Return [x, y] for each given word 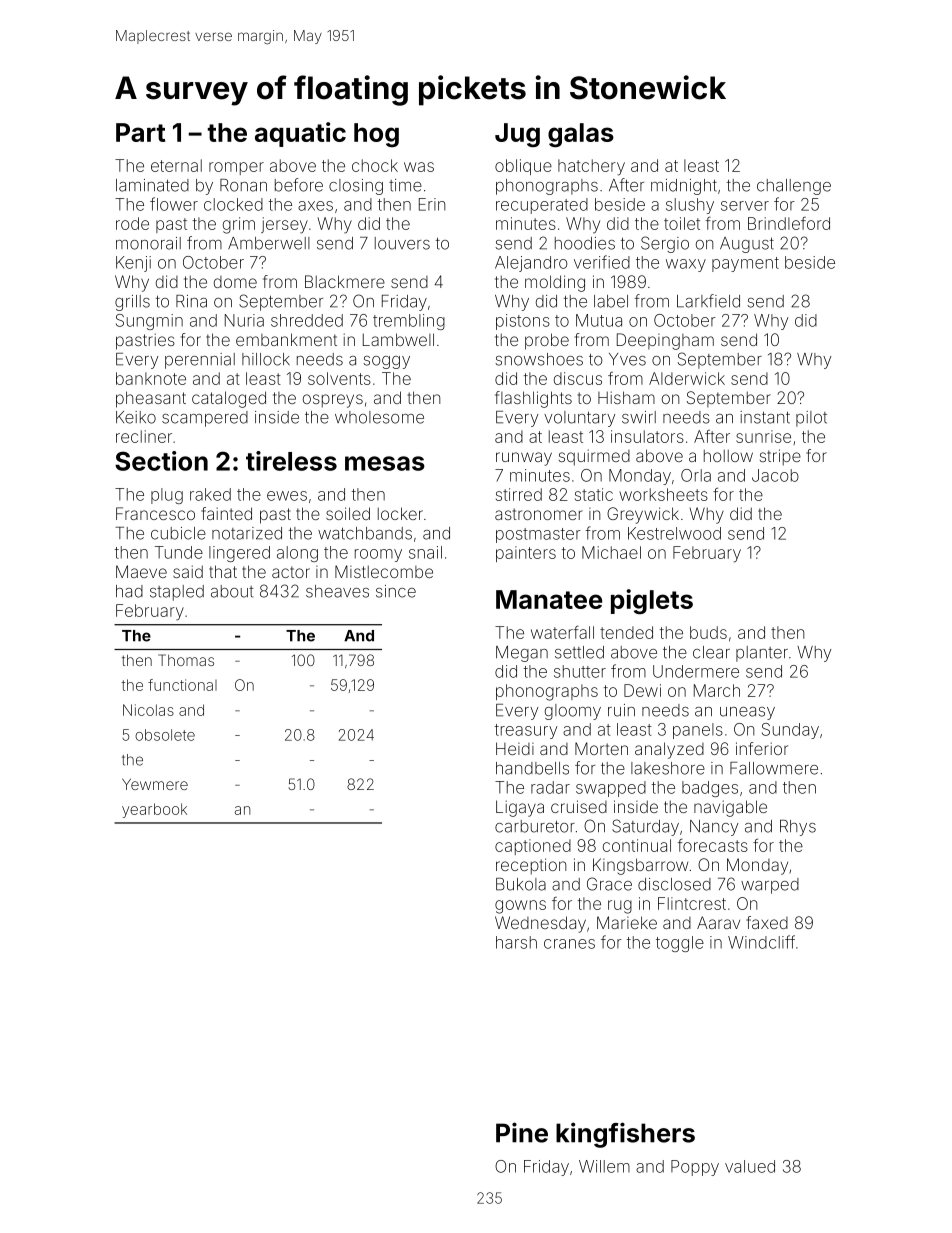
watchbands [365, 533]
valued [750, 1166]
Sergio [665, 244]
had [129, 591]
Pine [522, 1132]
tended [626, 632]
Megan [522, 654]
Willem [604, 1166]
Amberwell [269, 243]
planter [762, 654]
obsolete [165, 735]
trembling [409, 322]
